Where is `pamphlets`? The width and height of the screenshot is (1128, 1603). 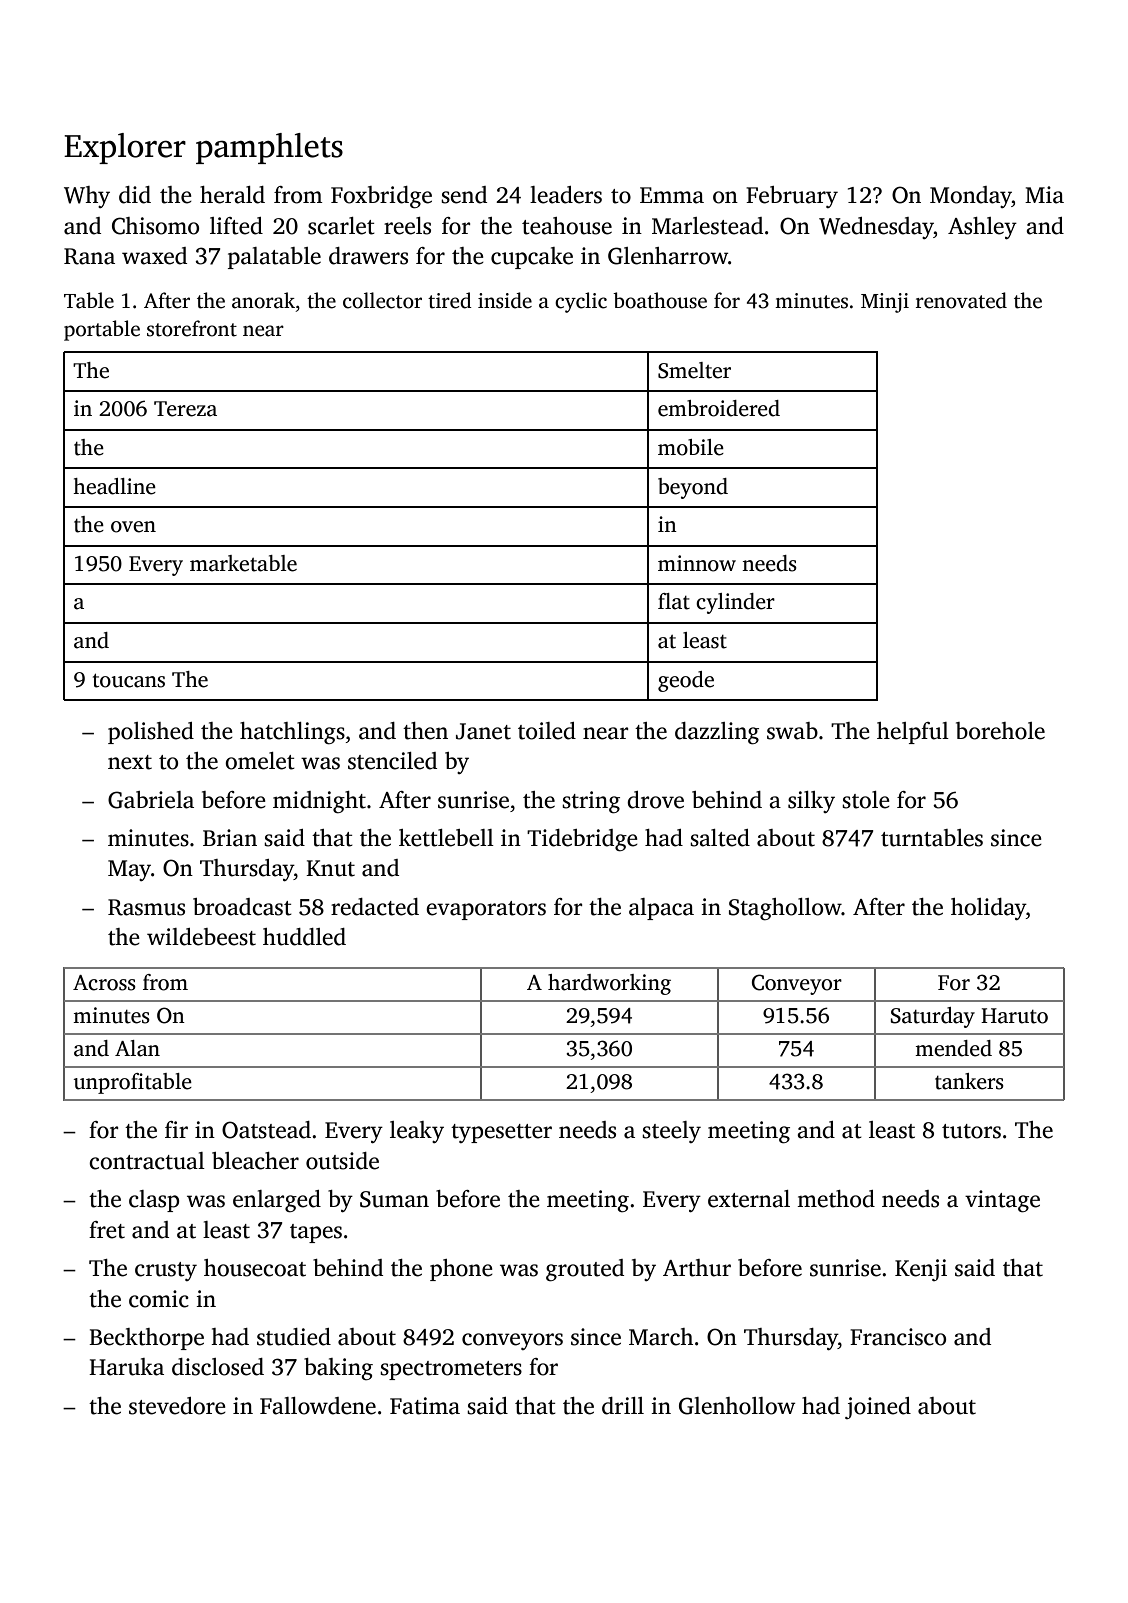
pamphlets is located at coordinates (269, 148).
